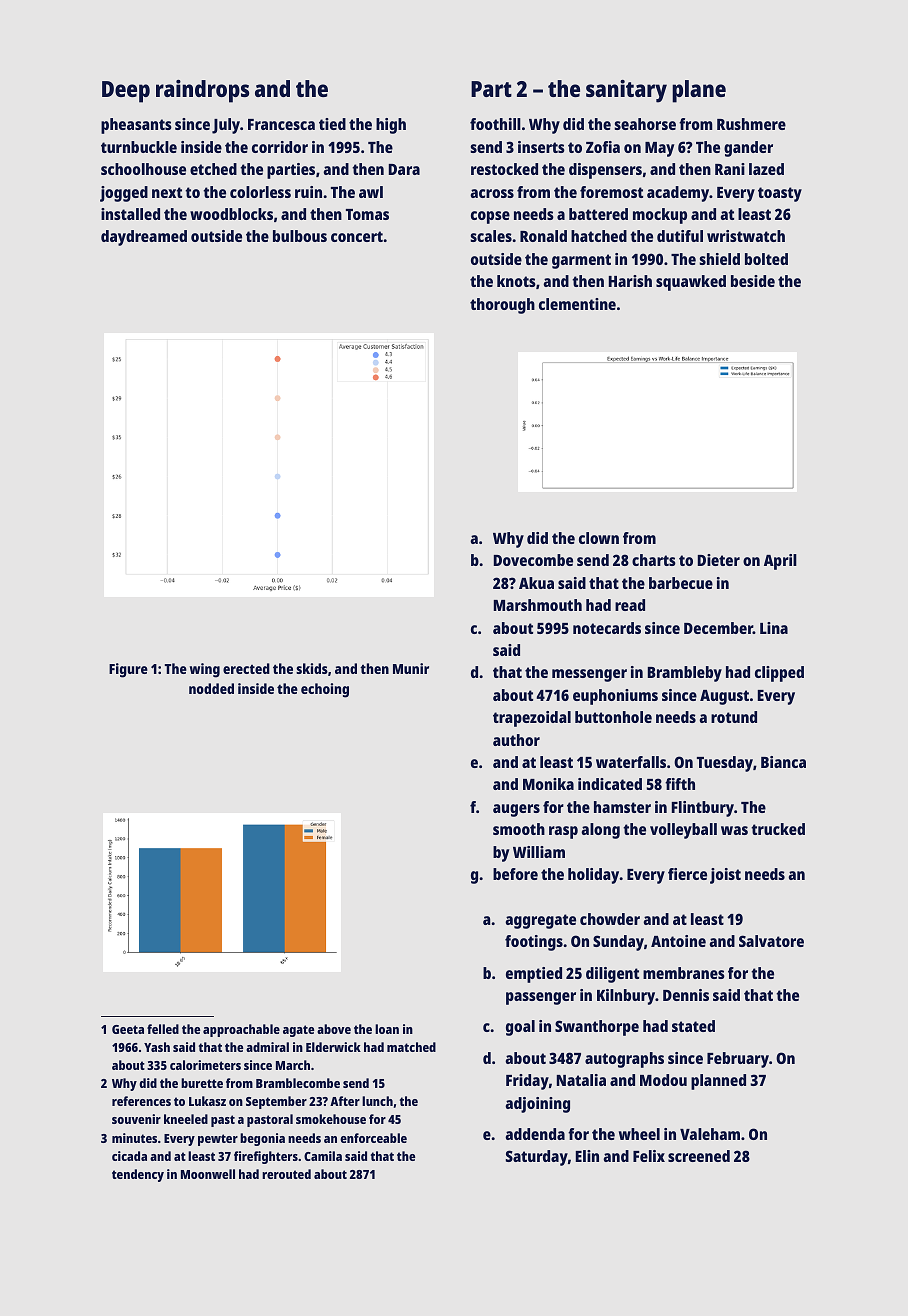 The image size is (908, 1316). Describe the element at coordinates (202, 91) in the document. I see `raindrops` at that location.
